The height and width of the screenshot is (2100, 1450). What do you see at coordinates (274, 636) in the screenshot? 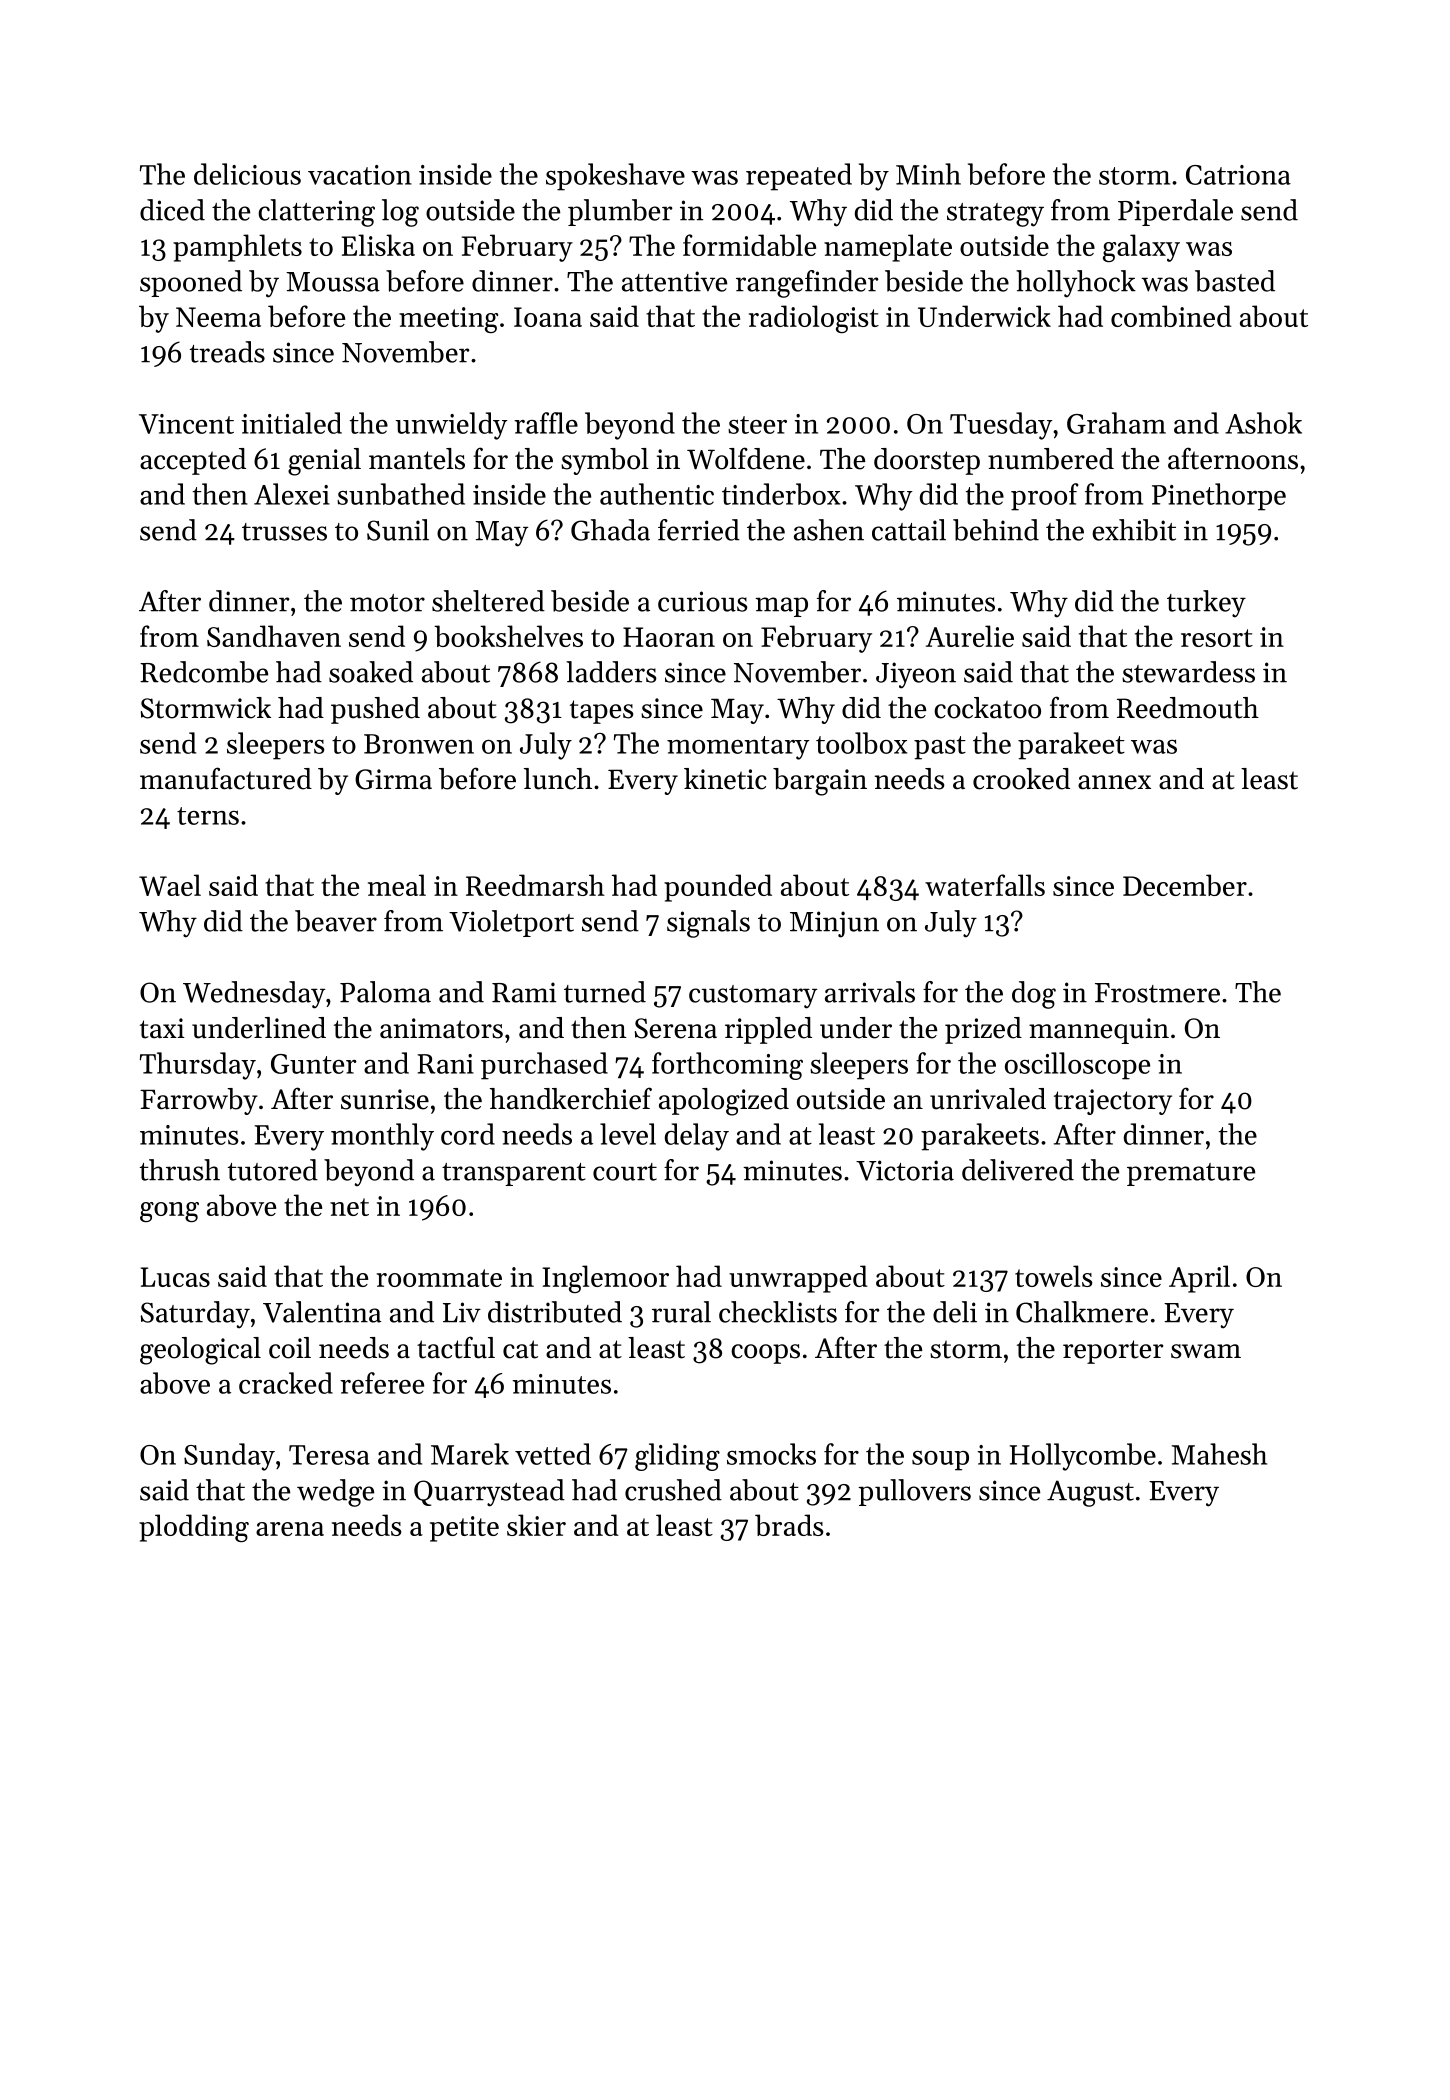
I see `Sandhaven` at bounding box center [274, 636].
